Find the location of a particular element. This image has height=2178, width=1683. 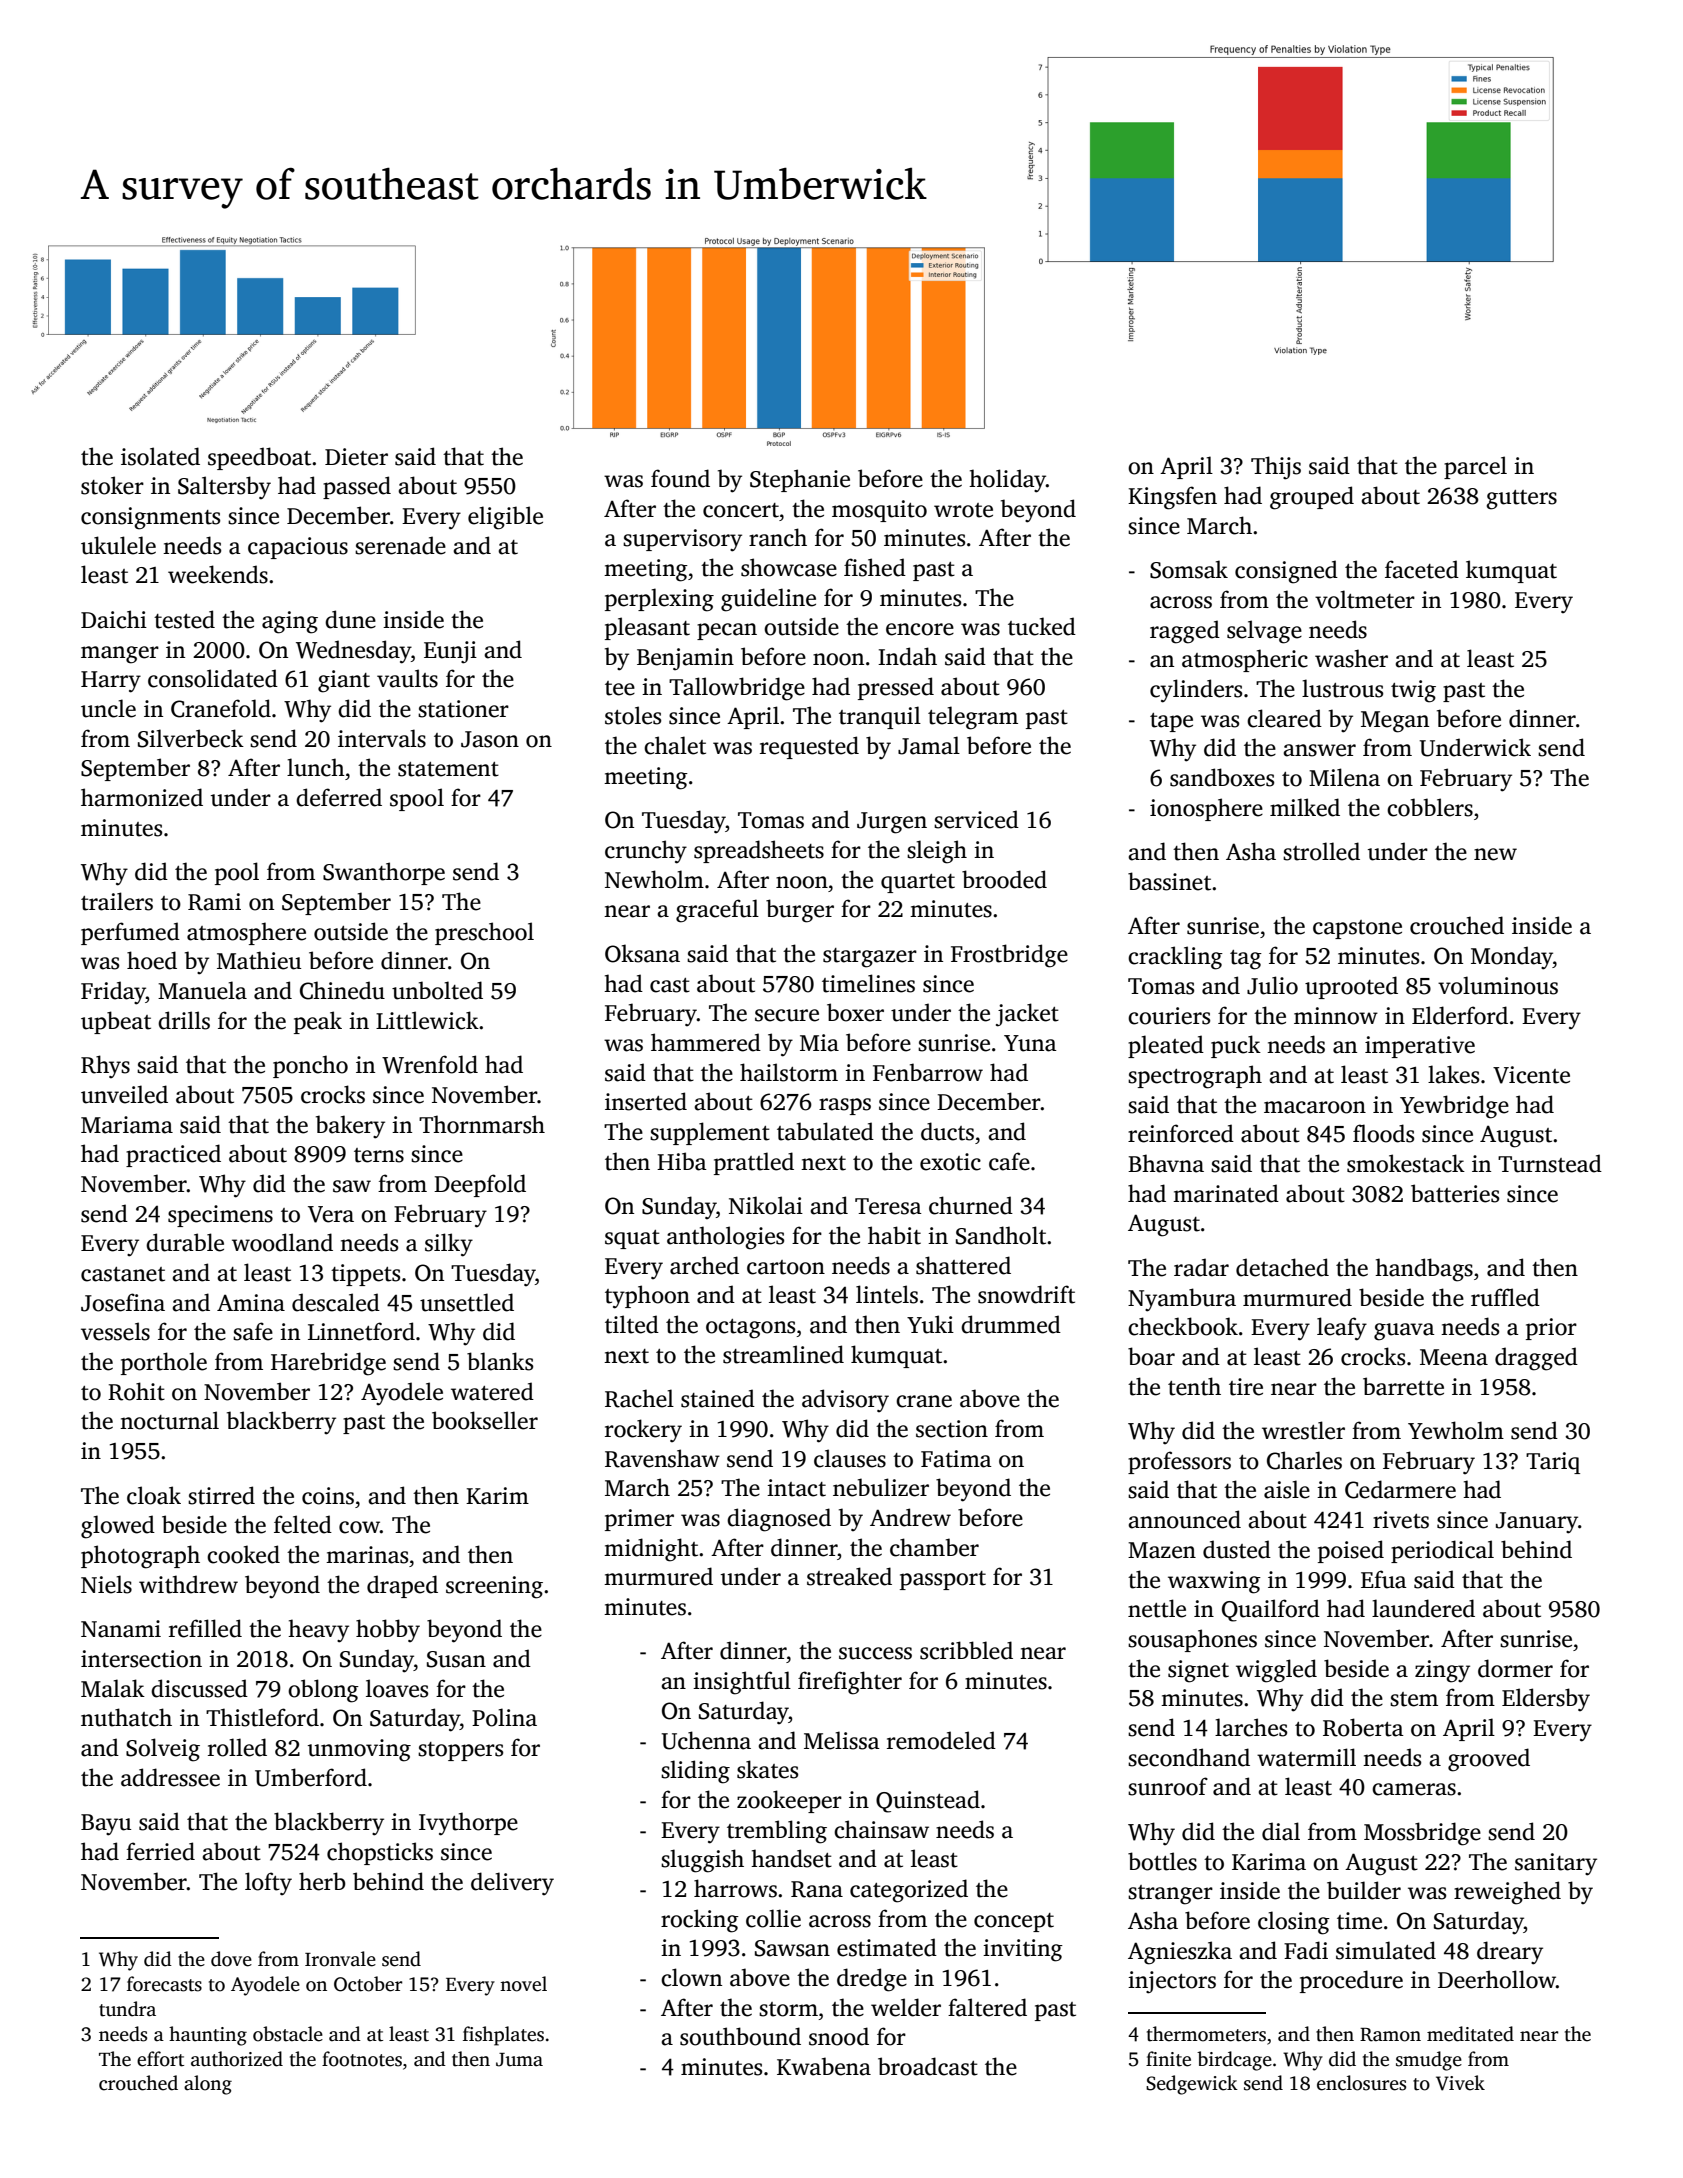

stained is located at coordinates (718, 1398).
